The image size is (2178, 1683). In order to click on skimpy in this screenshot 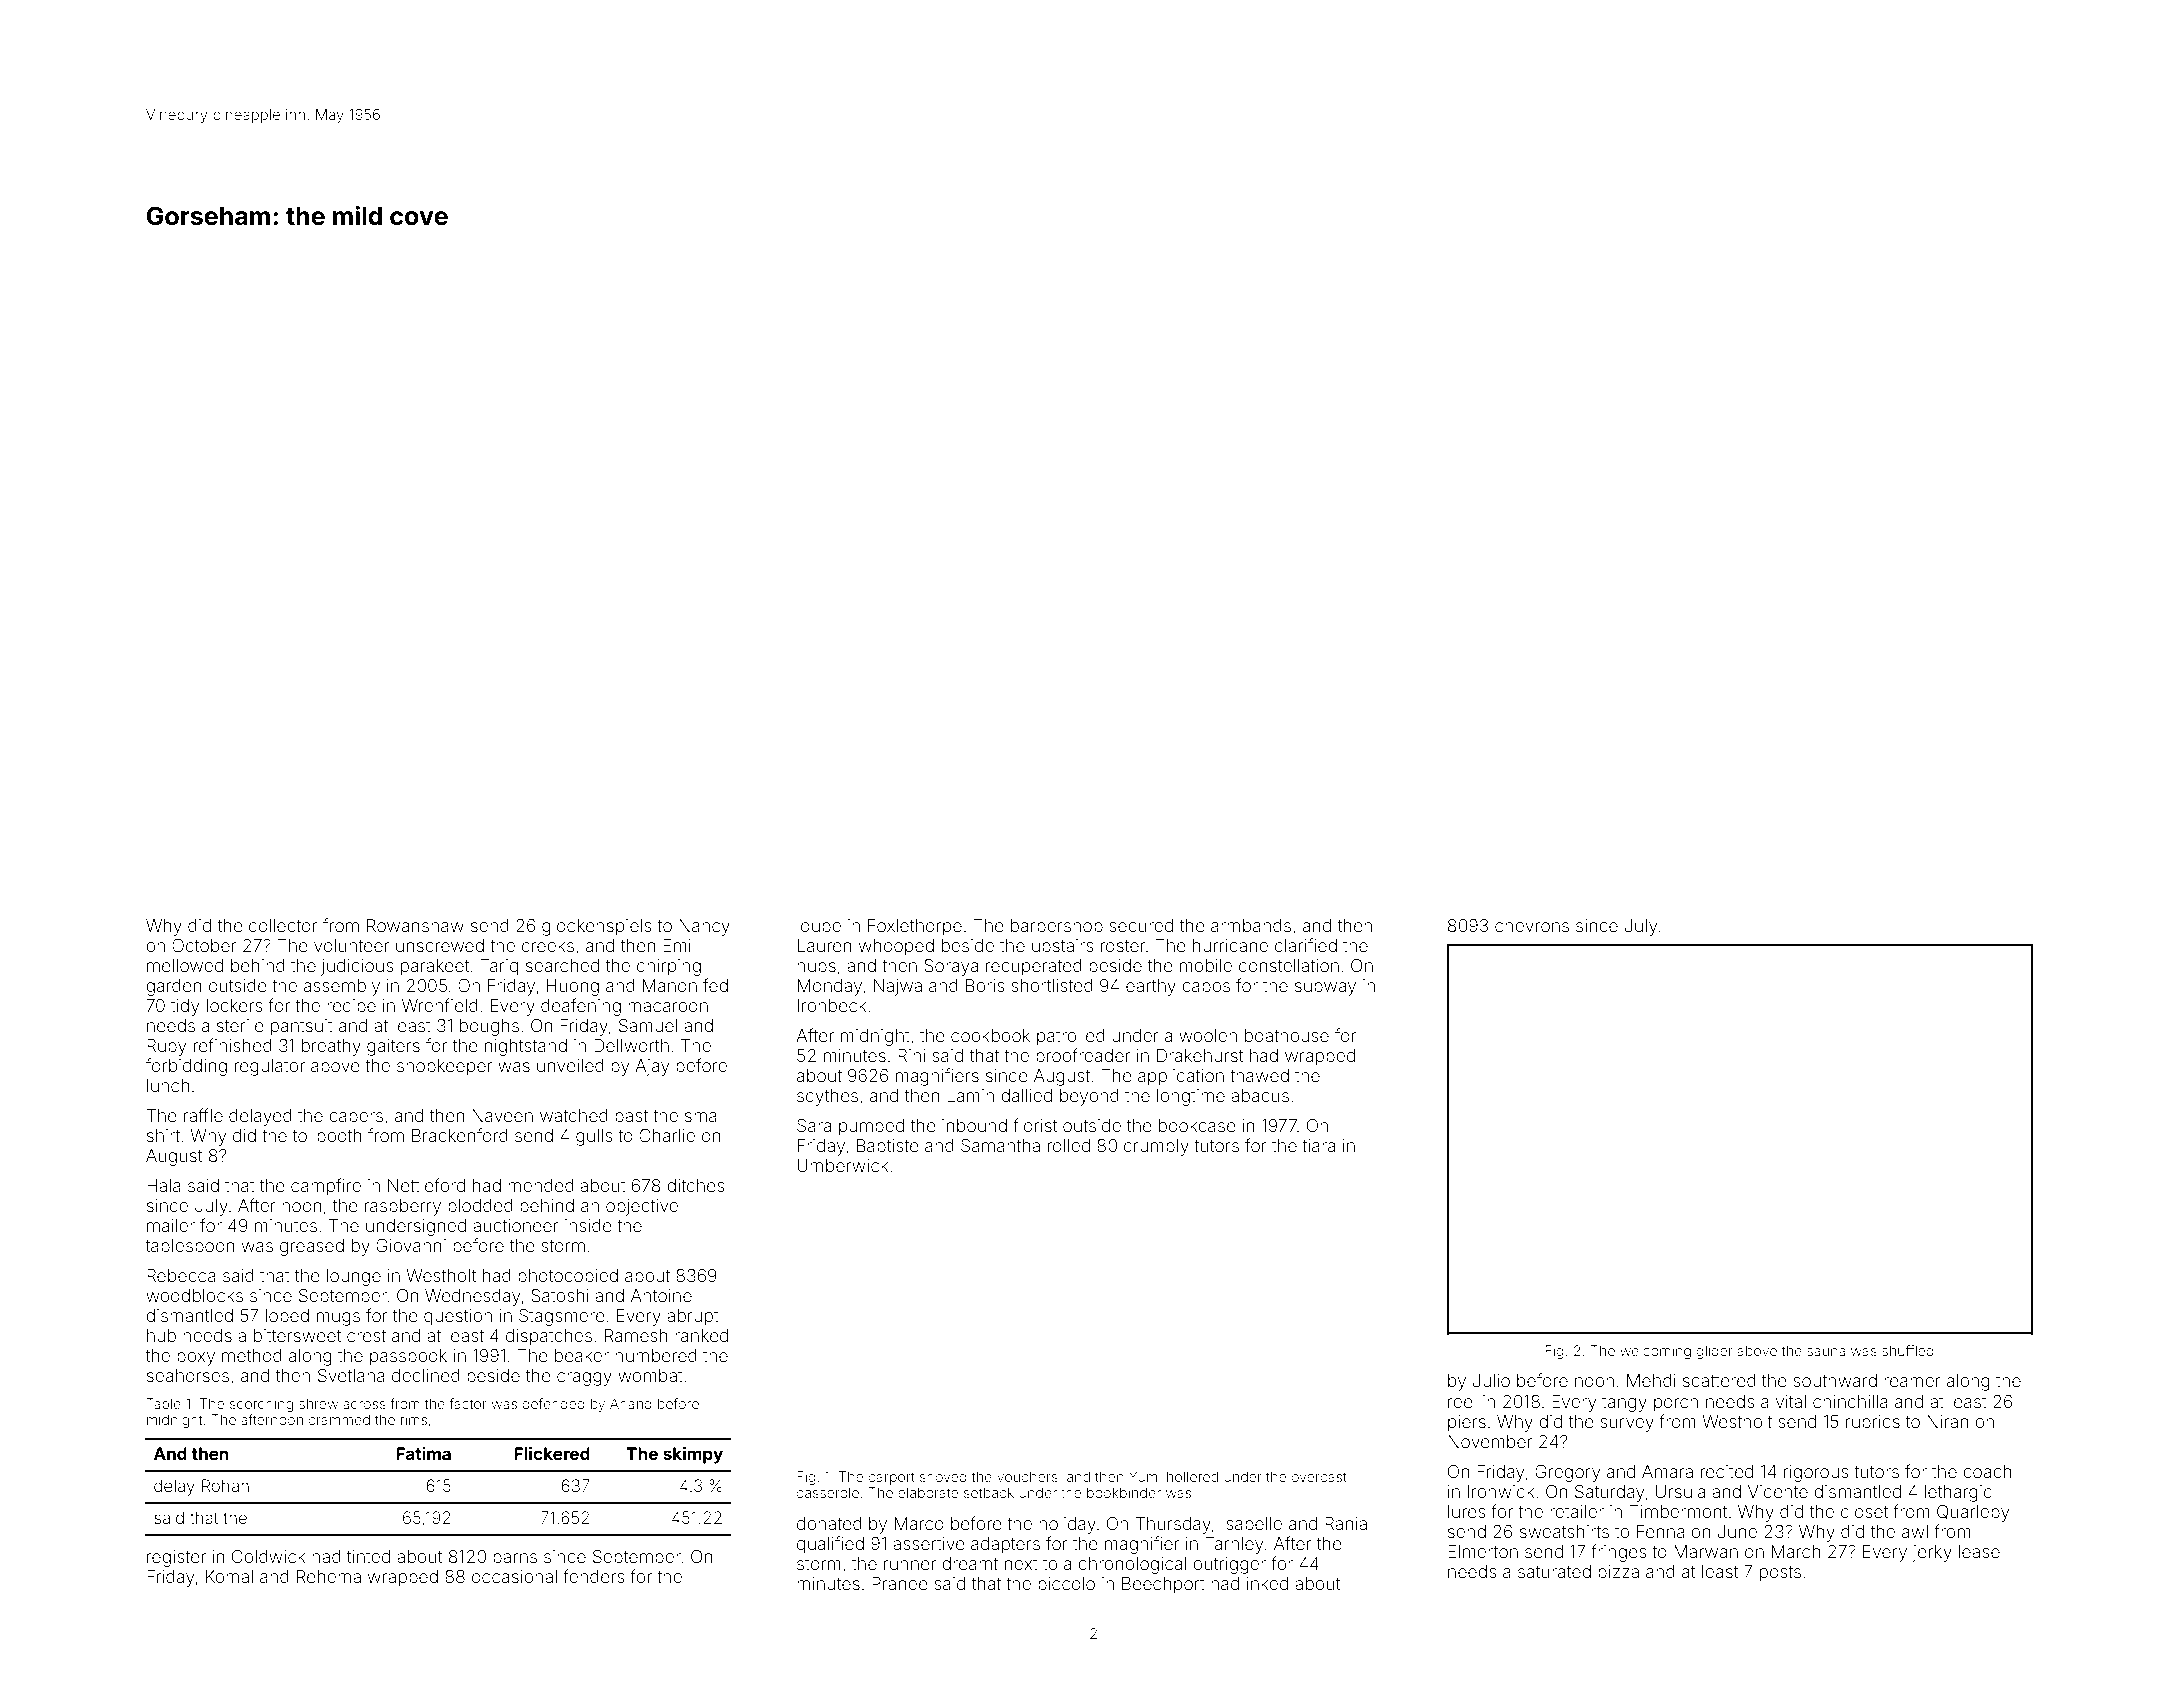, I will do `click(693, 1455)`.
